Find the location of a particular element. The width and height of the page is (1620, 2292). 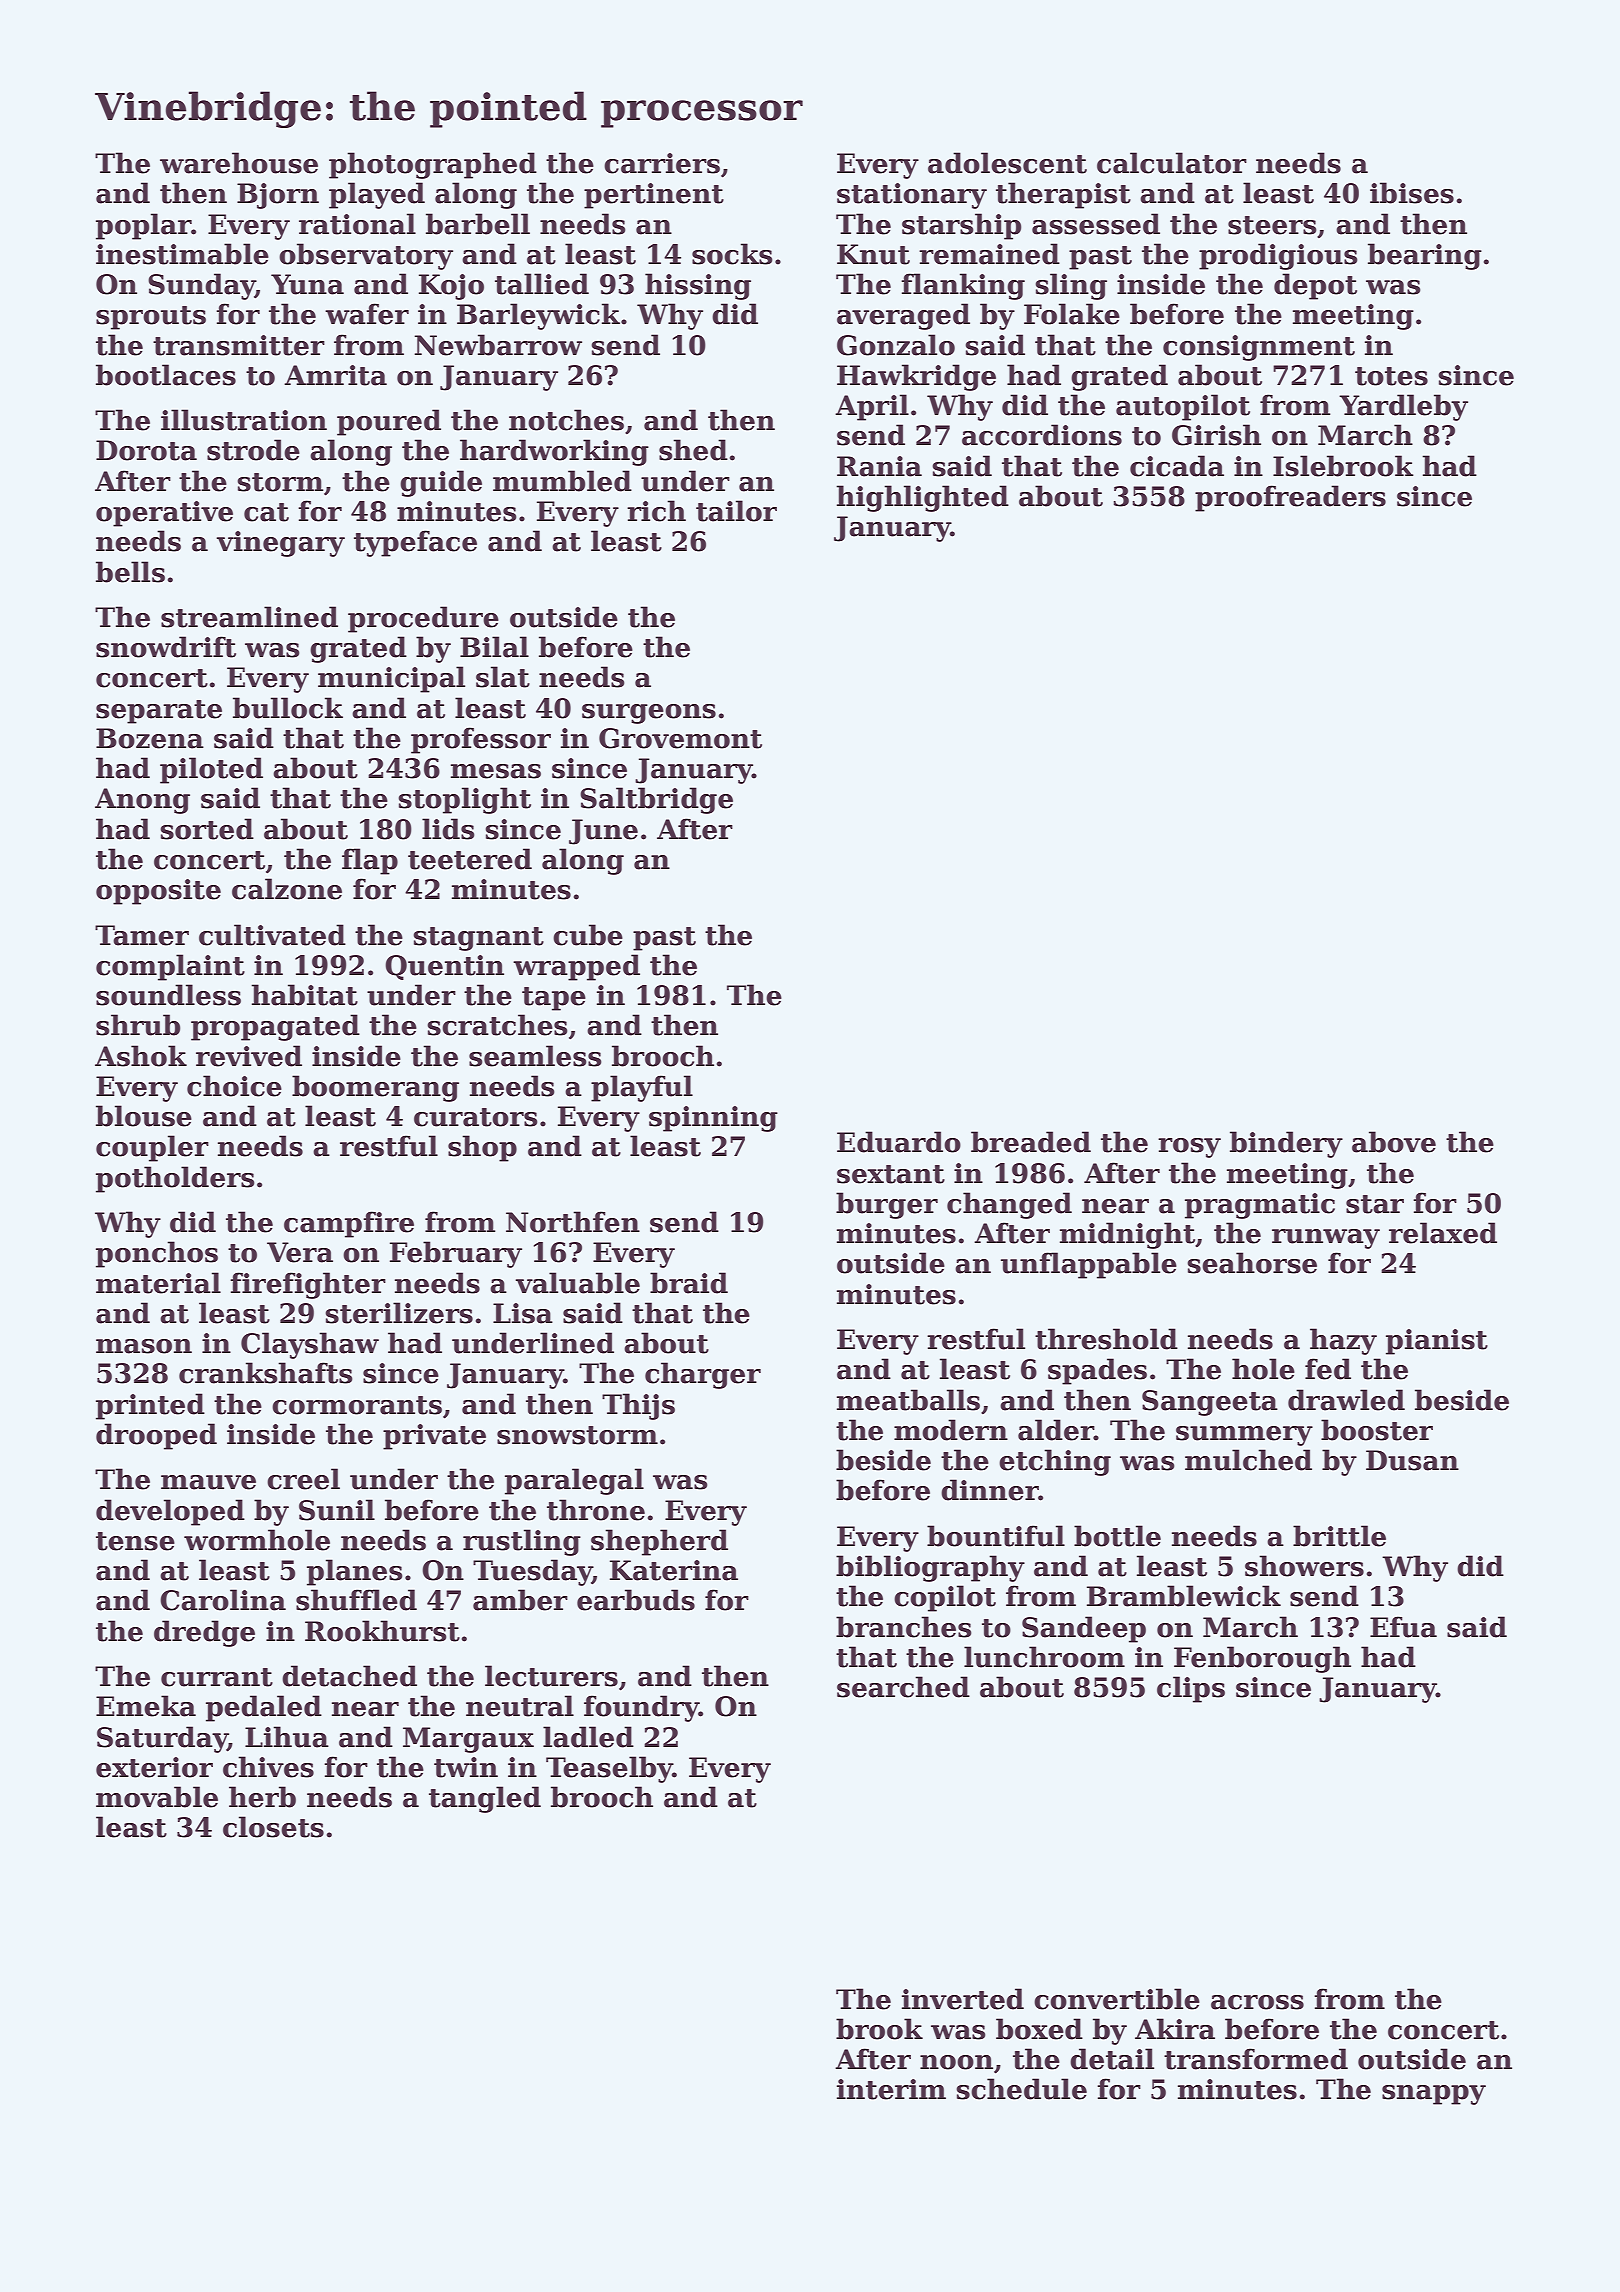

playful is located at coordinates (642, 1088).
